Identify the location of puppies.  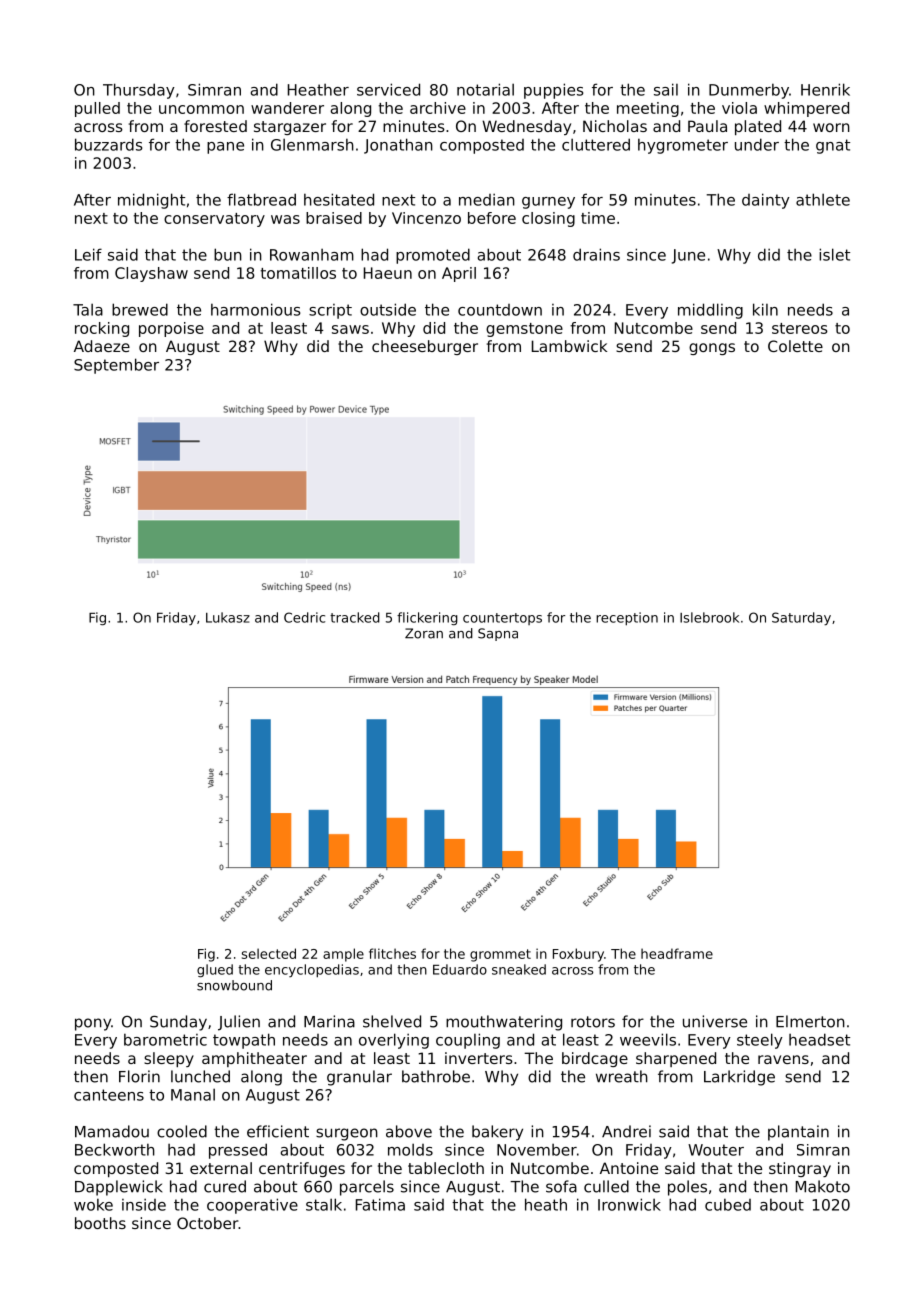
(553, 91).
